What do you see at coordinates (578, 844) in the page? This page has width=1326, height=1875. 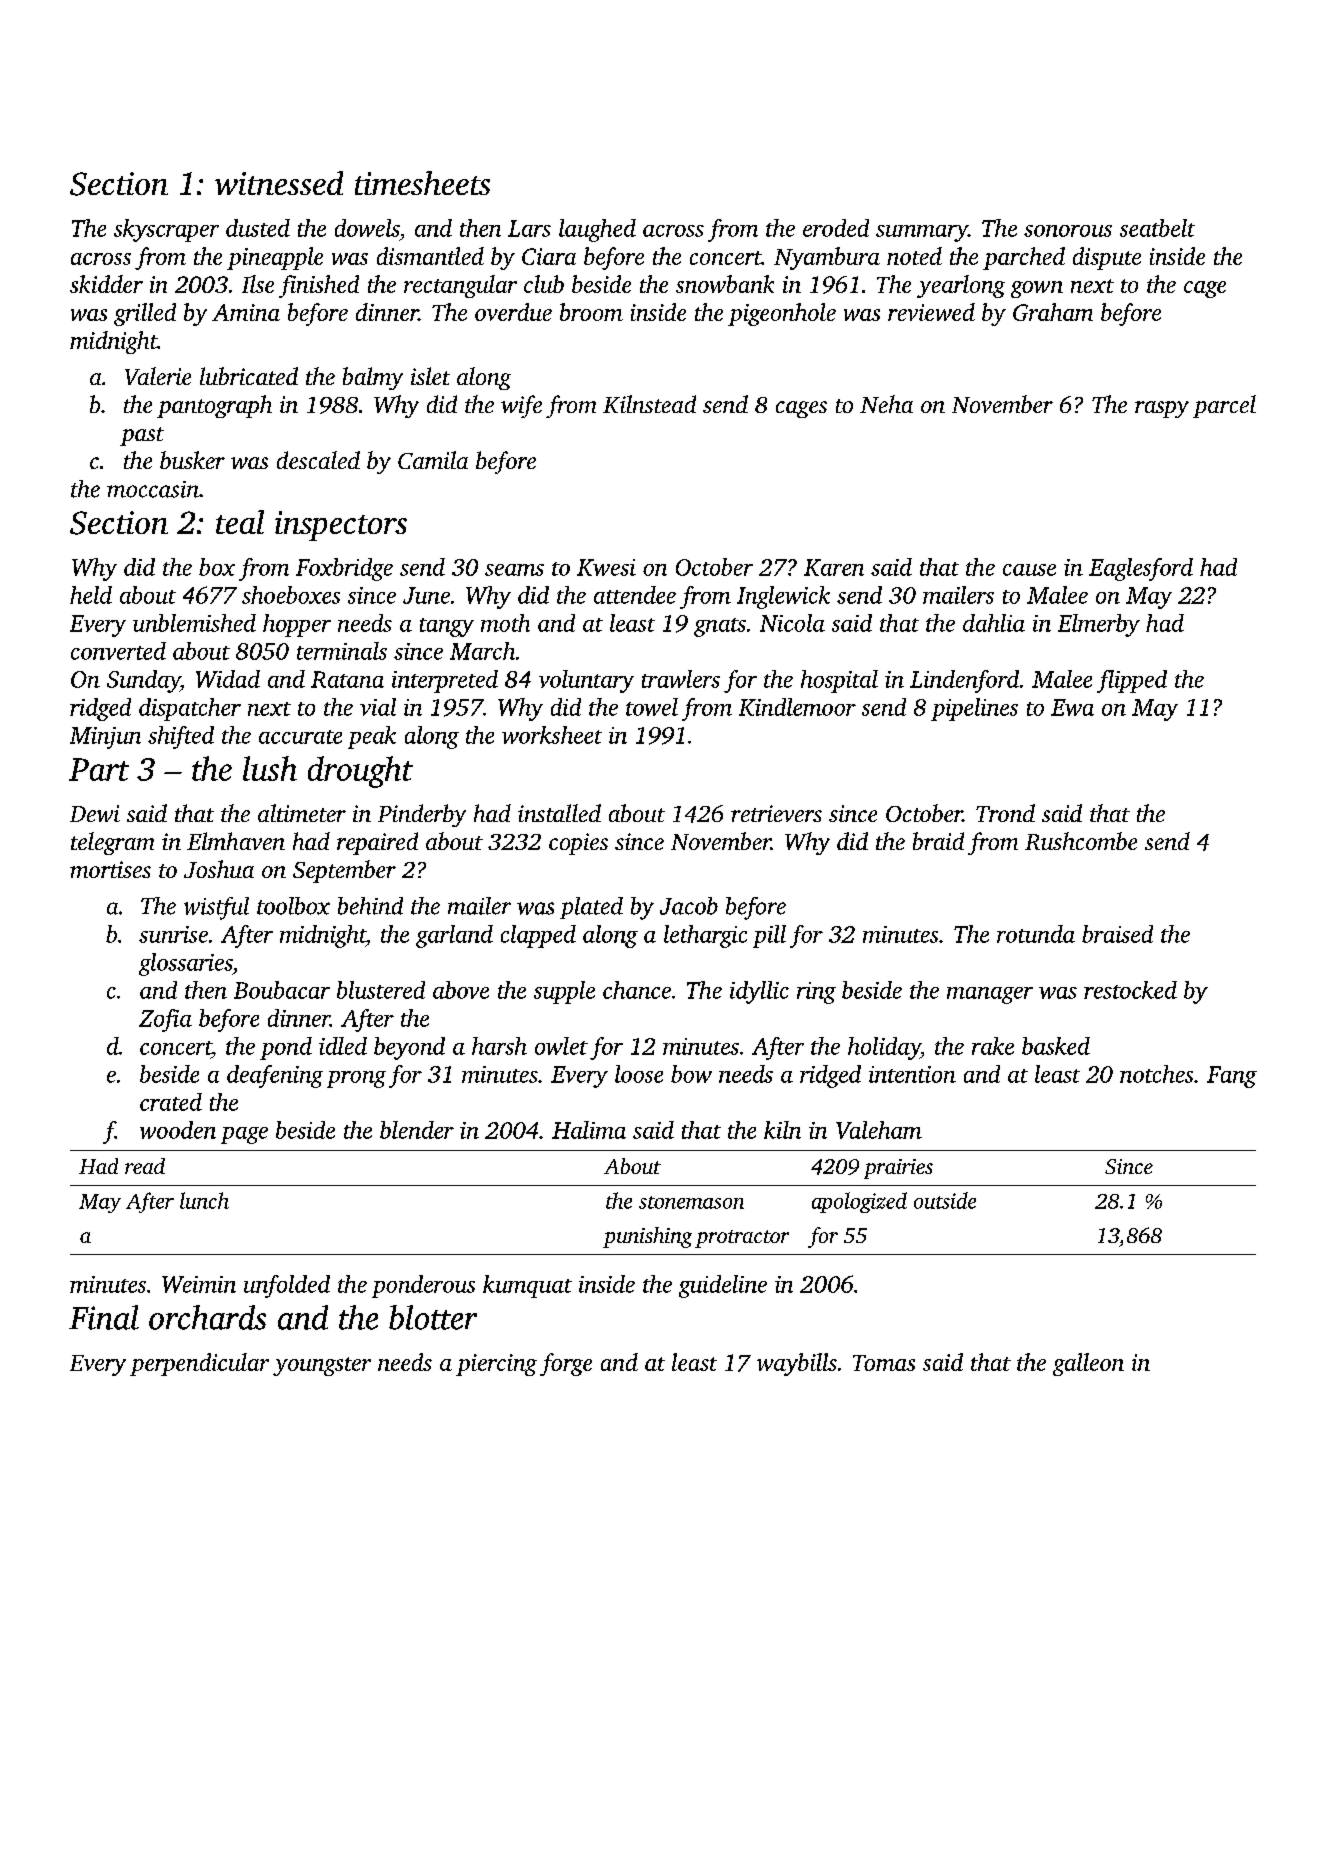 I see `copies` at bounding box center [578, 844].
